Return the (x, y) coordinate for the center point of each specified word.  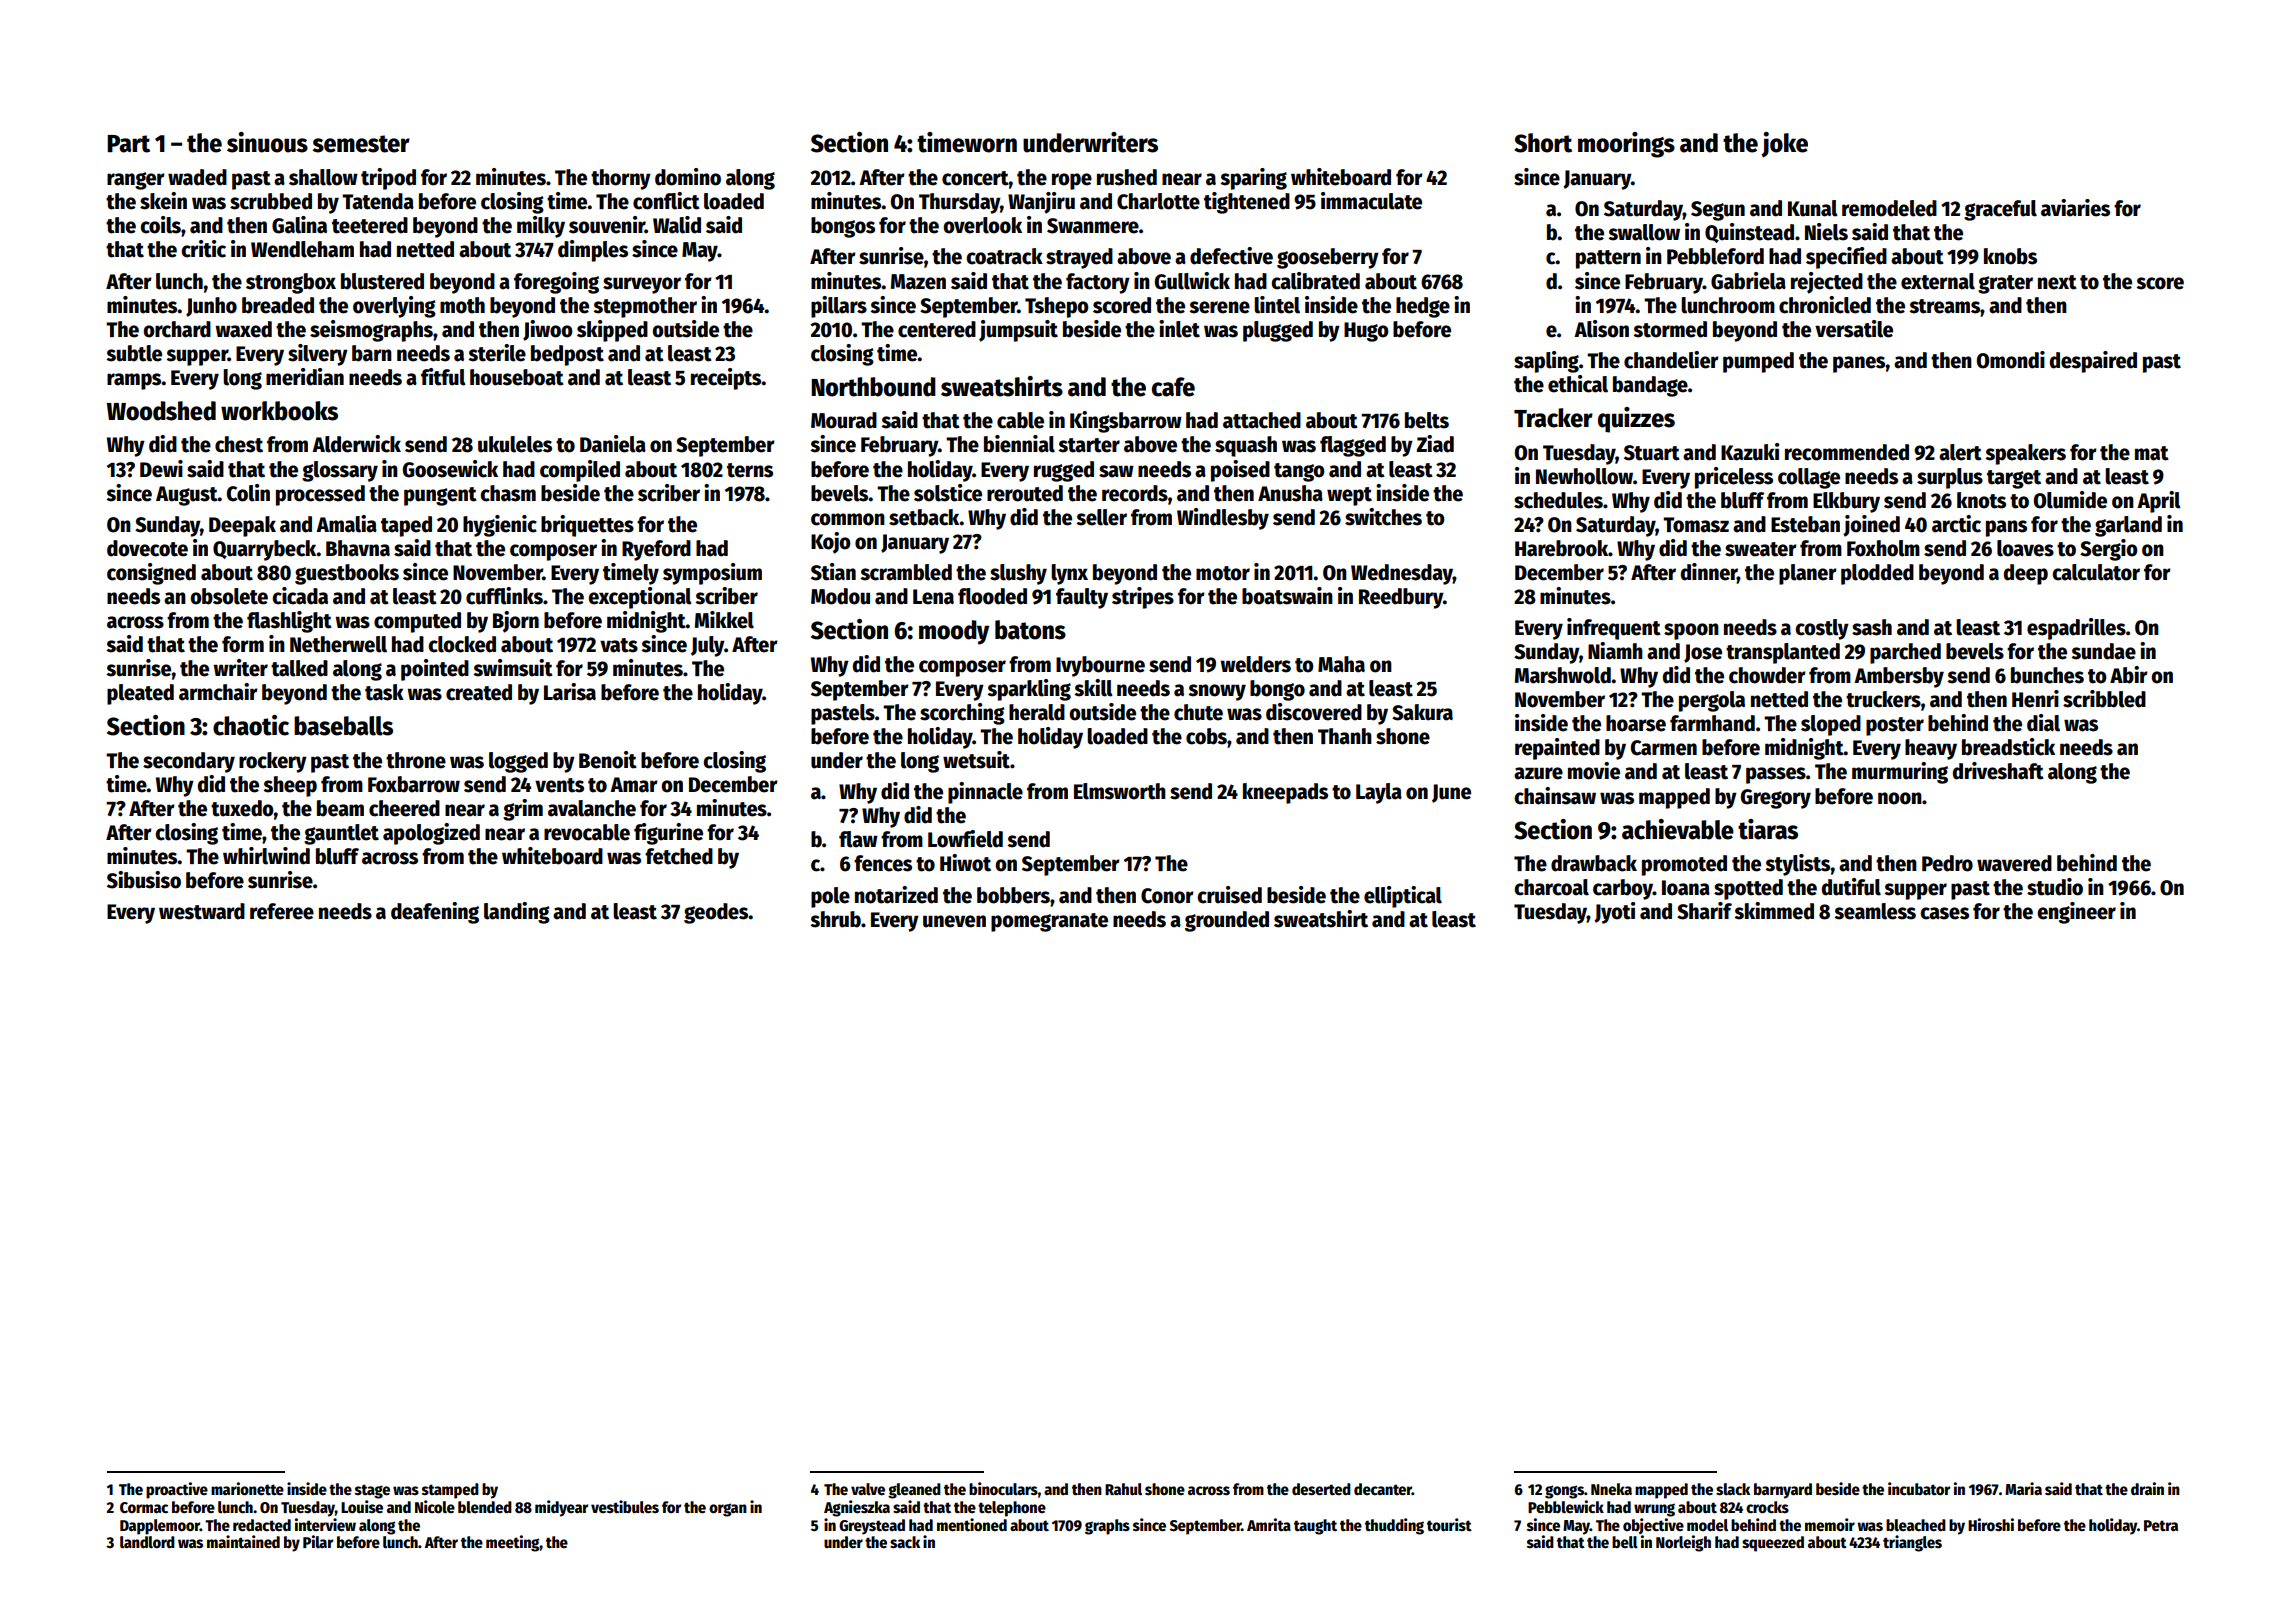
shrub (835, 919)
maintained (243, 1541)
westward (202, 911)
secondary (189, 762)
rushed (1127, 177)
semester (361, 144)
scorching (962, 714)
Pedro (1947, 863)
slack (1733, 1489)
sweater (1761, 549)
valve (868, 1489)
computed (417, 622)
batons (1030, 630)
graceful (2000, 210)
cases (1944, 913)
